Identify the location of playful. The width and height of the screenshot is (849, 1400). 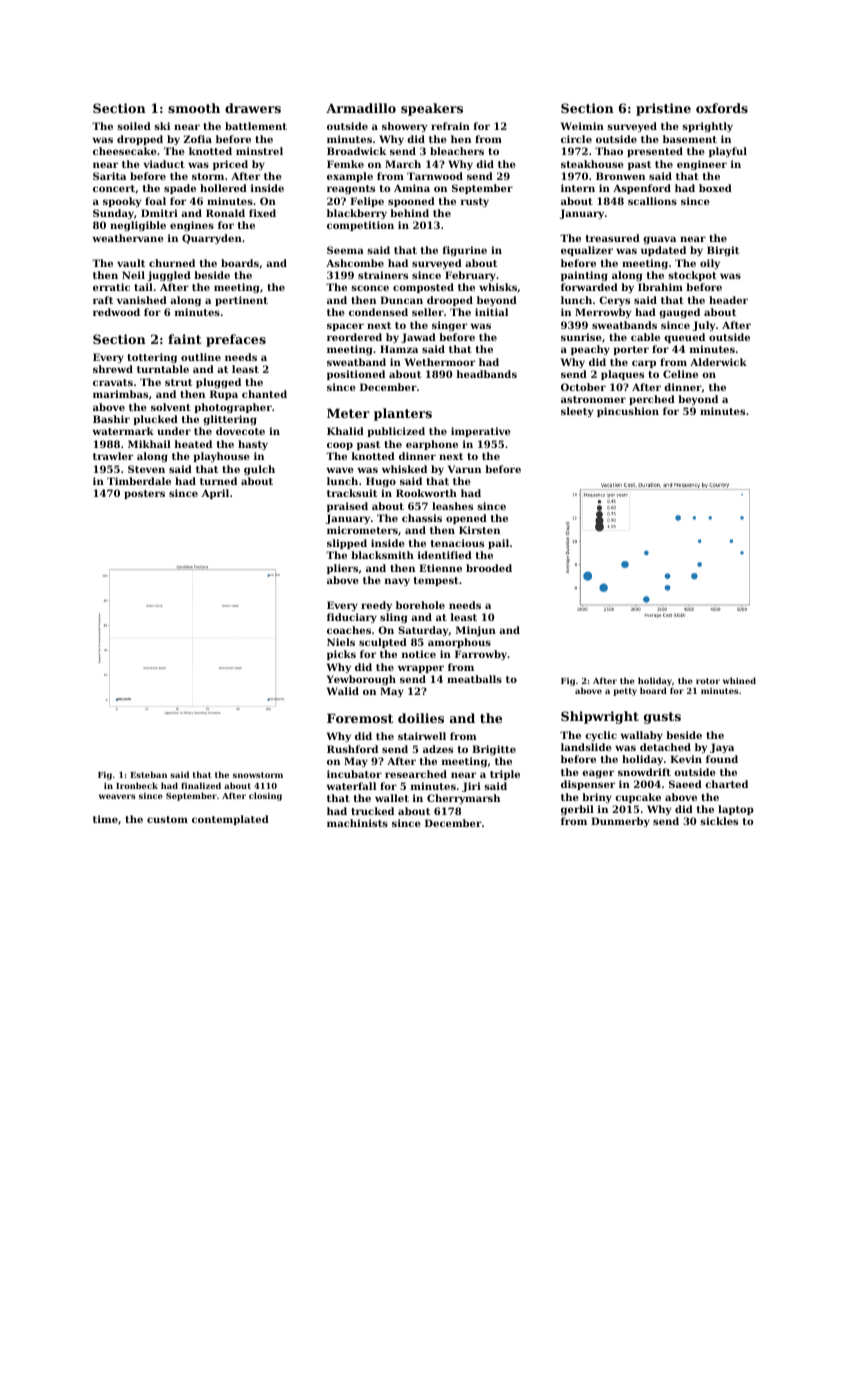
(728, 152).
